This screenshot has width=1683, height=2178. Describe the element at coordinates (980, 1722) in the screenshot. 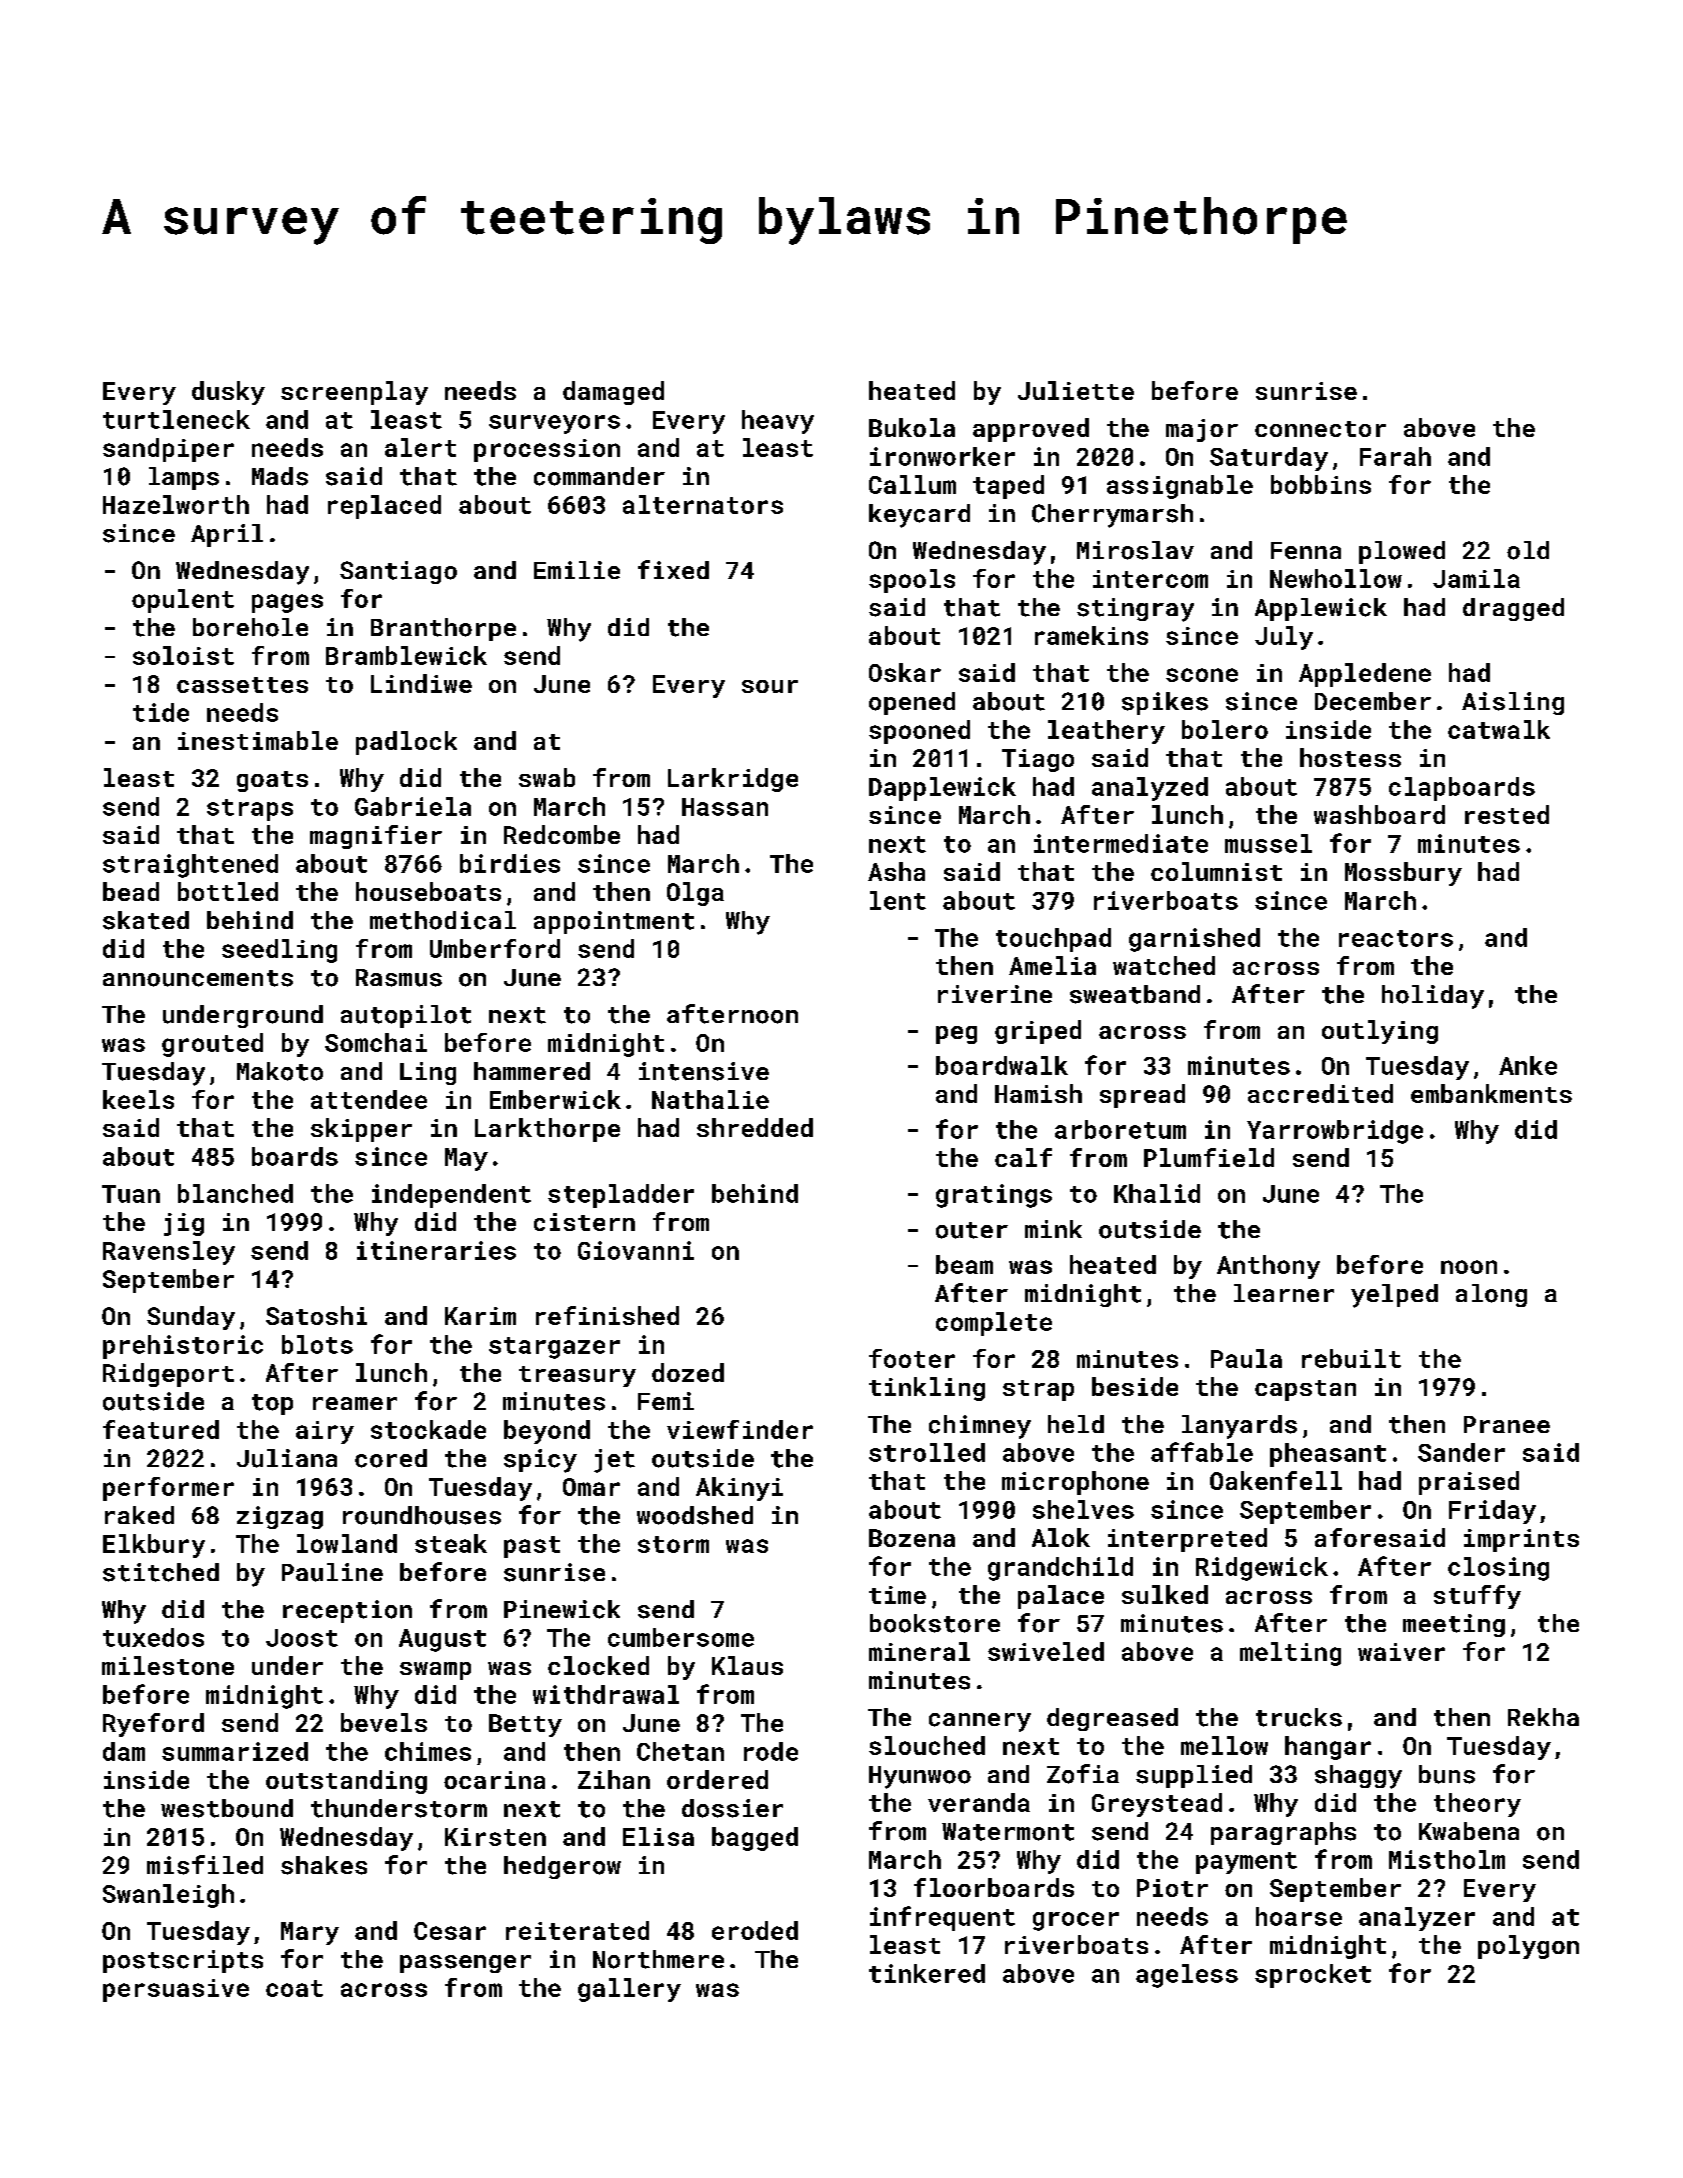

I see `cannery` at that location.
